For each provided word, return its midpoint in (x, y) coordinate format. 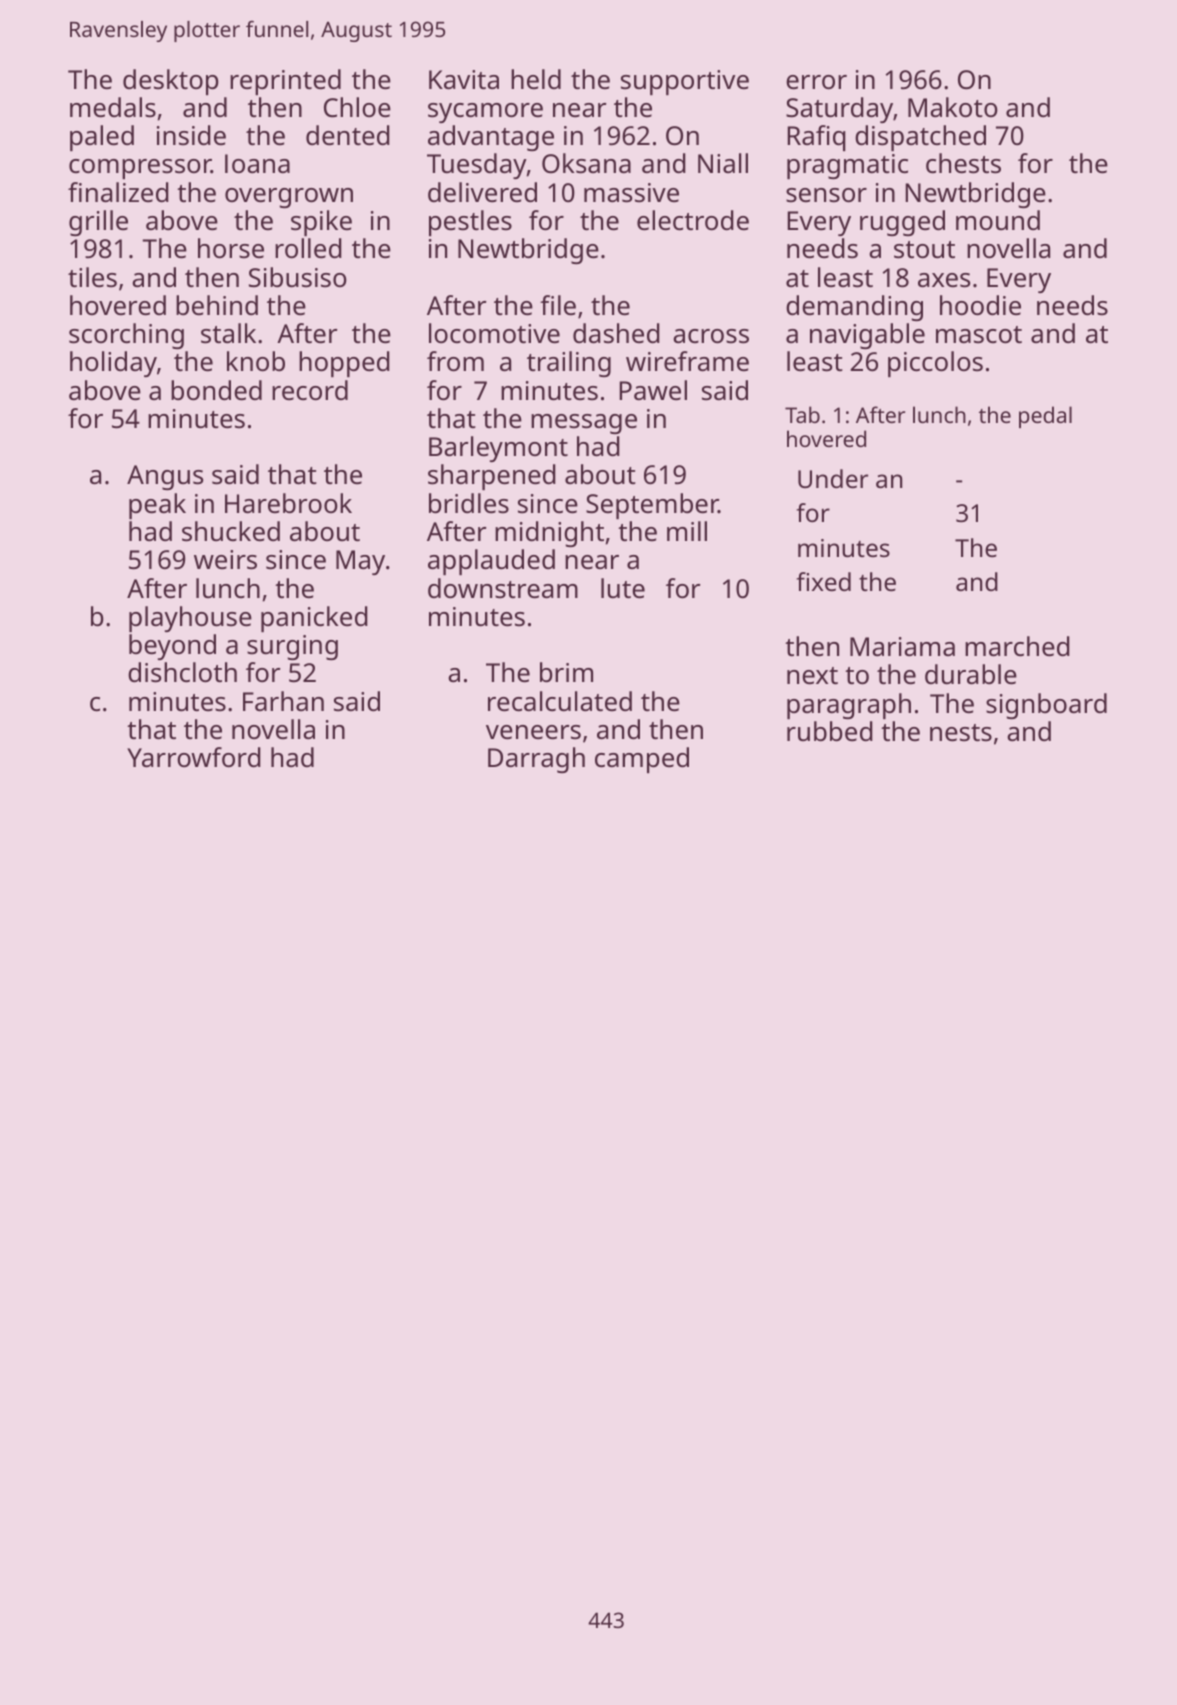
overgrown (289, 198)
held (536, 79)
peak (157, 506)
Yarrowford (194, 757)
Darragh (536, 760)
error (816, 82)
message (584, 424)
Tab (802, 414)
